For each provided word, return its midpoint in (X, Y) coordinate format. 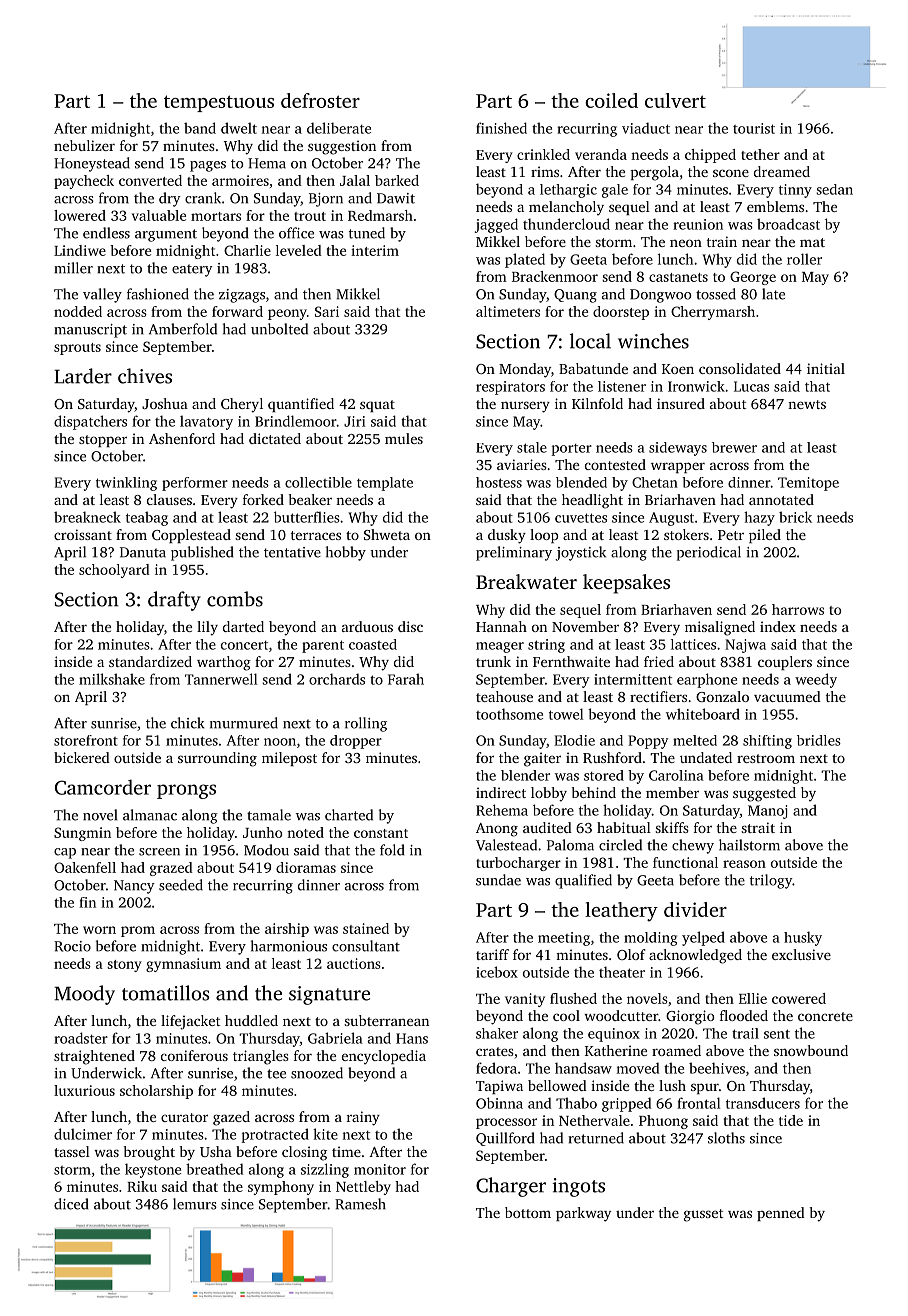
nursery (525, 407)
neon (686, 243)
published (202, 553)
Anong (497, 830)
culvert (675, 100)
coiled (611, 100)
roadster (81, 1038)
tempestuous (219, 103)
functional (685, 862)
